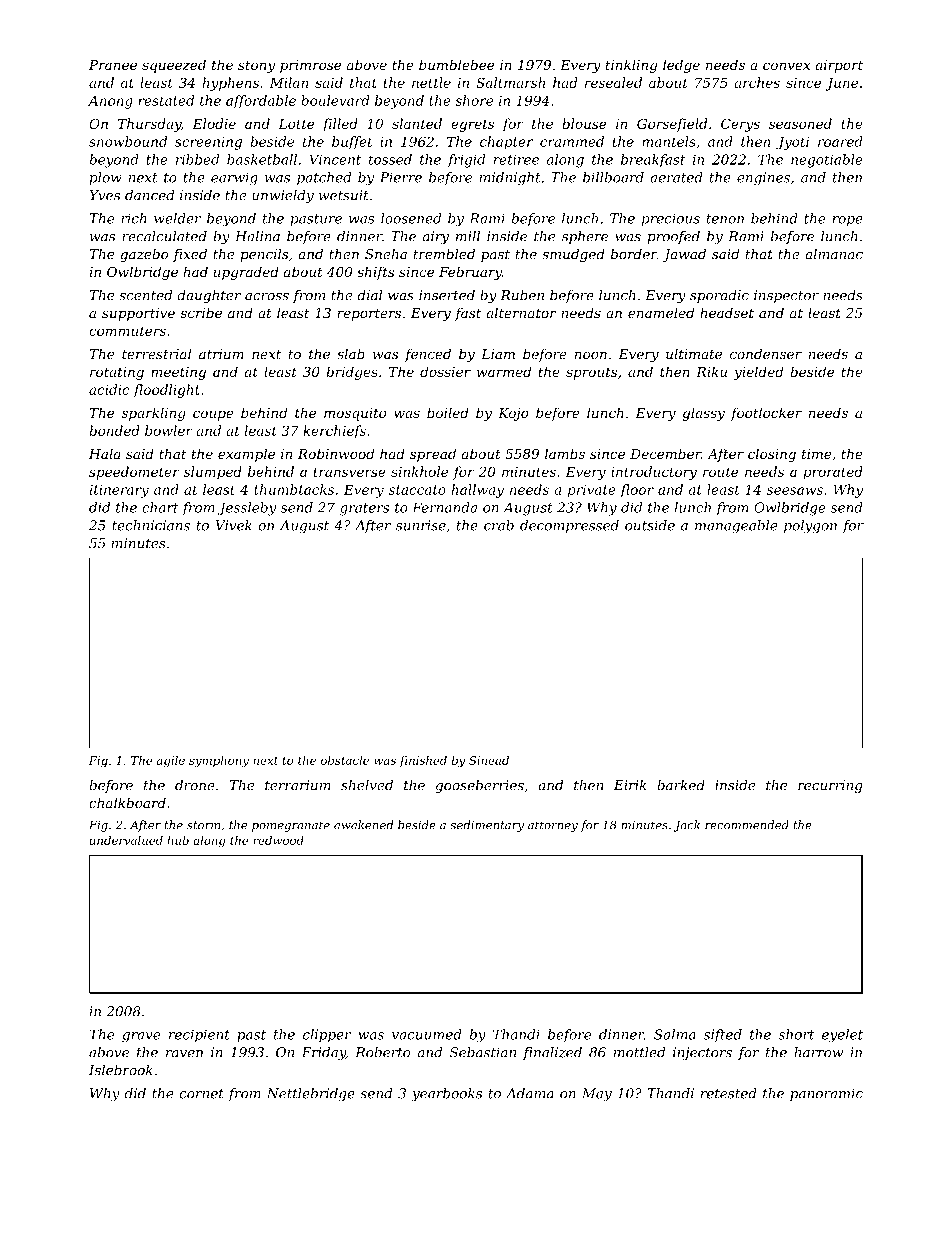  Describe the element at coordinates (833, 473) in the screenshot. I see `prorated` at that location.
